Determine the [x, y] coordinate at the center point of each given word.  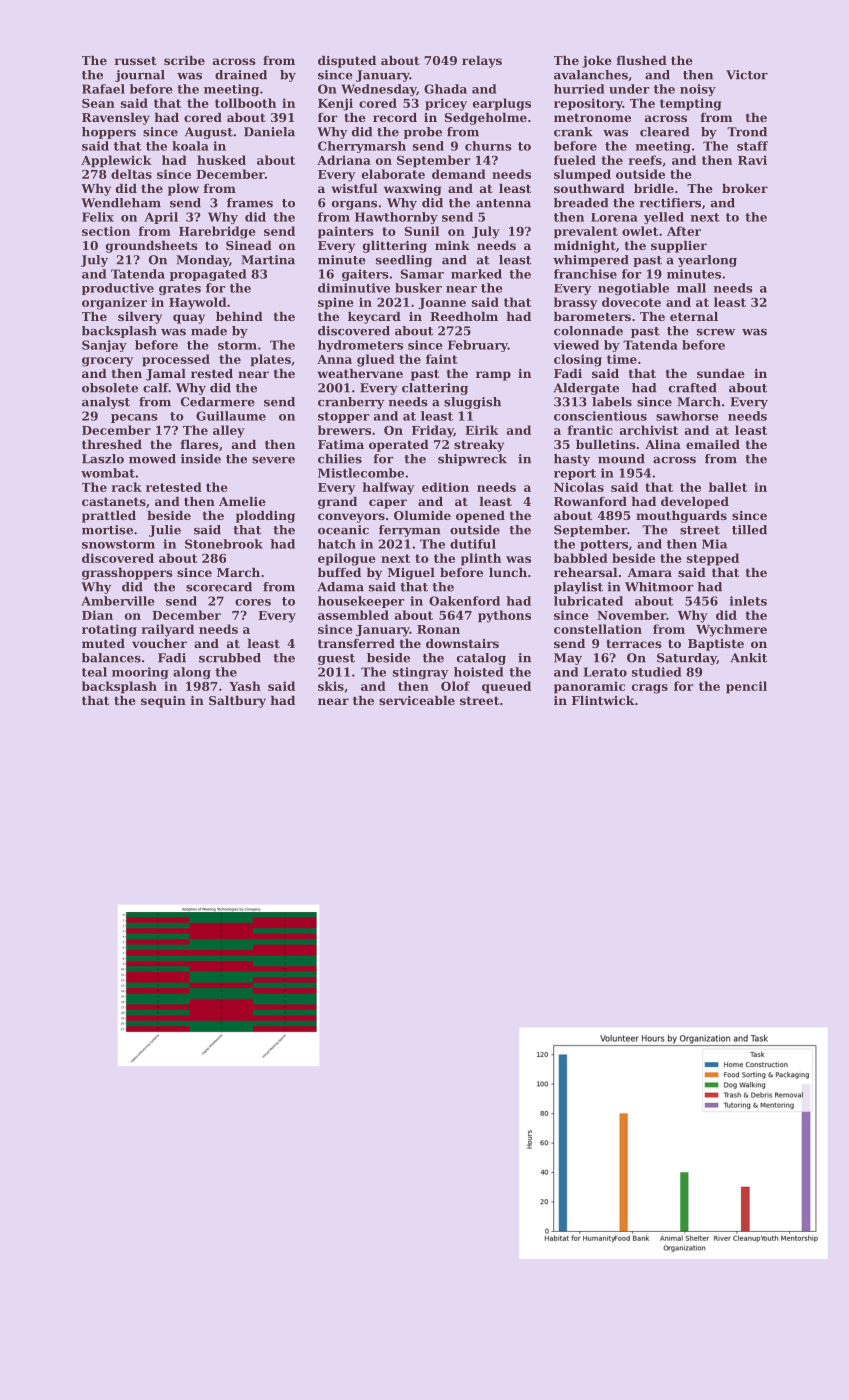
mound [621, 459]
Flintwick [603, 700]
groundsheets [152, 247]
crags [650, 689]
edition [445, 487]
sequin [163, 702]
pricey [446, 104]
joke [597, 62]
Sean [98, 103]
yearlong [707, 261]
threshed [112, 444]
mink [452, 245]
